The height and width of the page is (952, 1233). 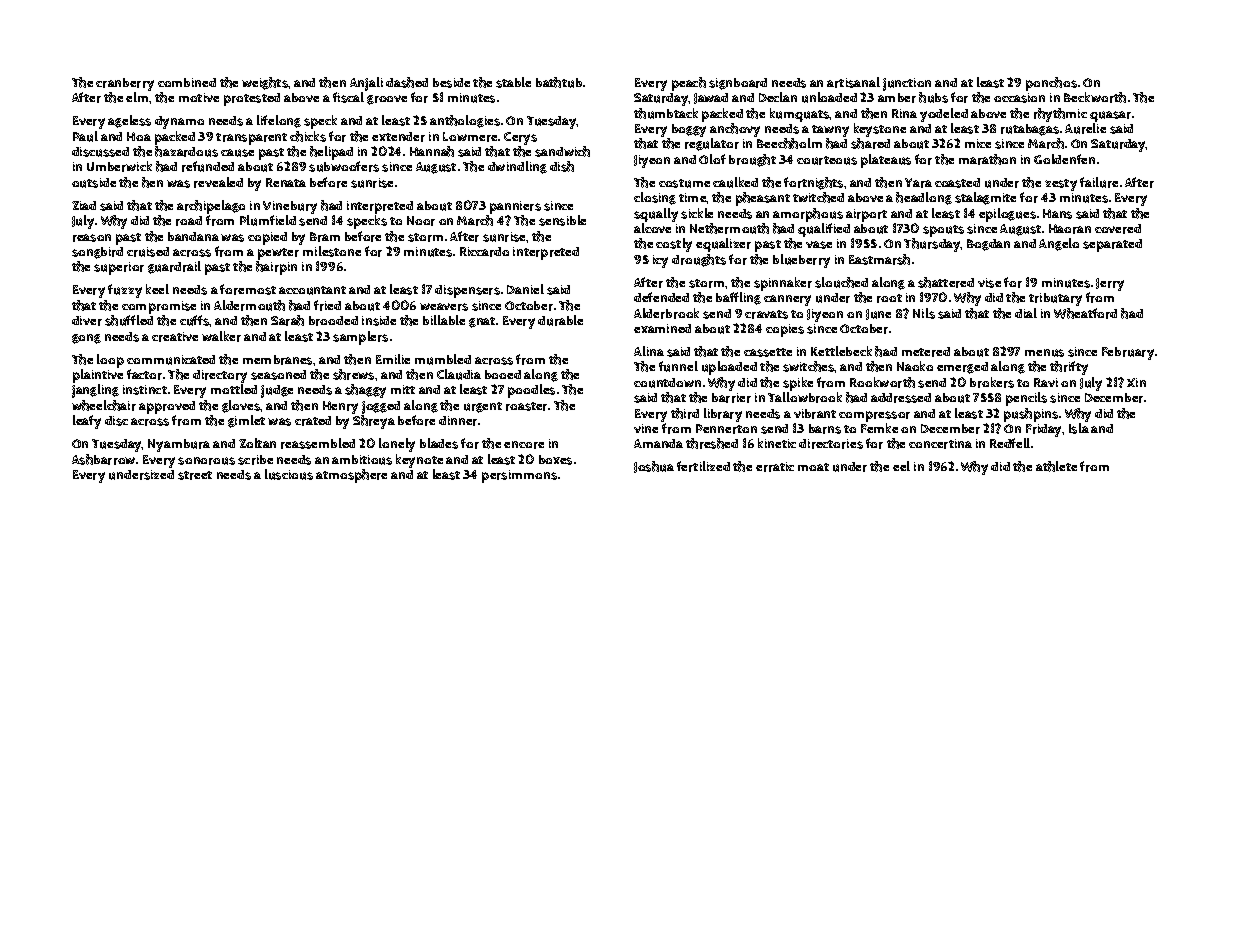 I want to click on funnel, so click(x=678, y=366).
